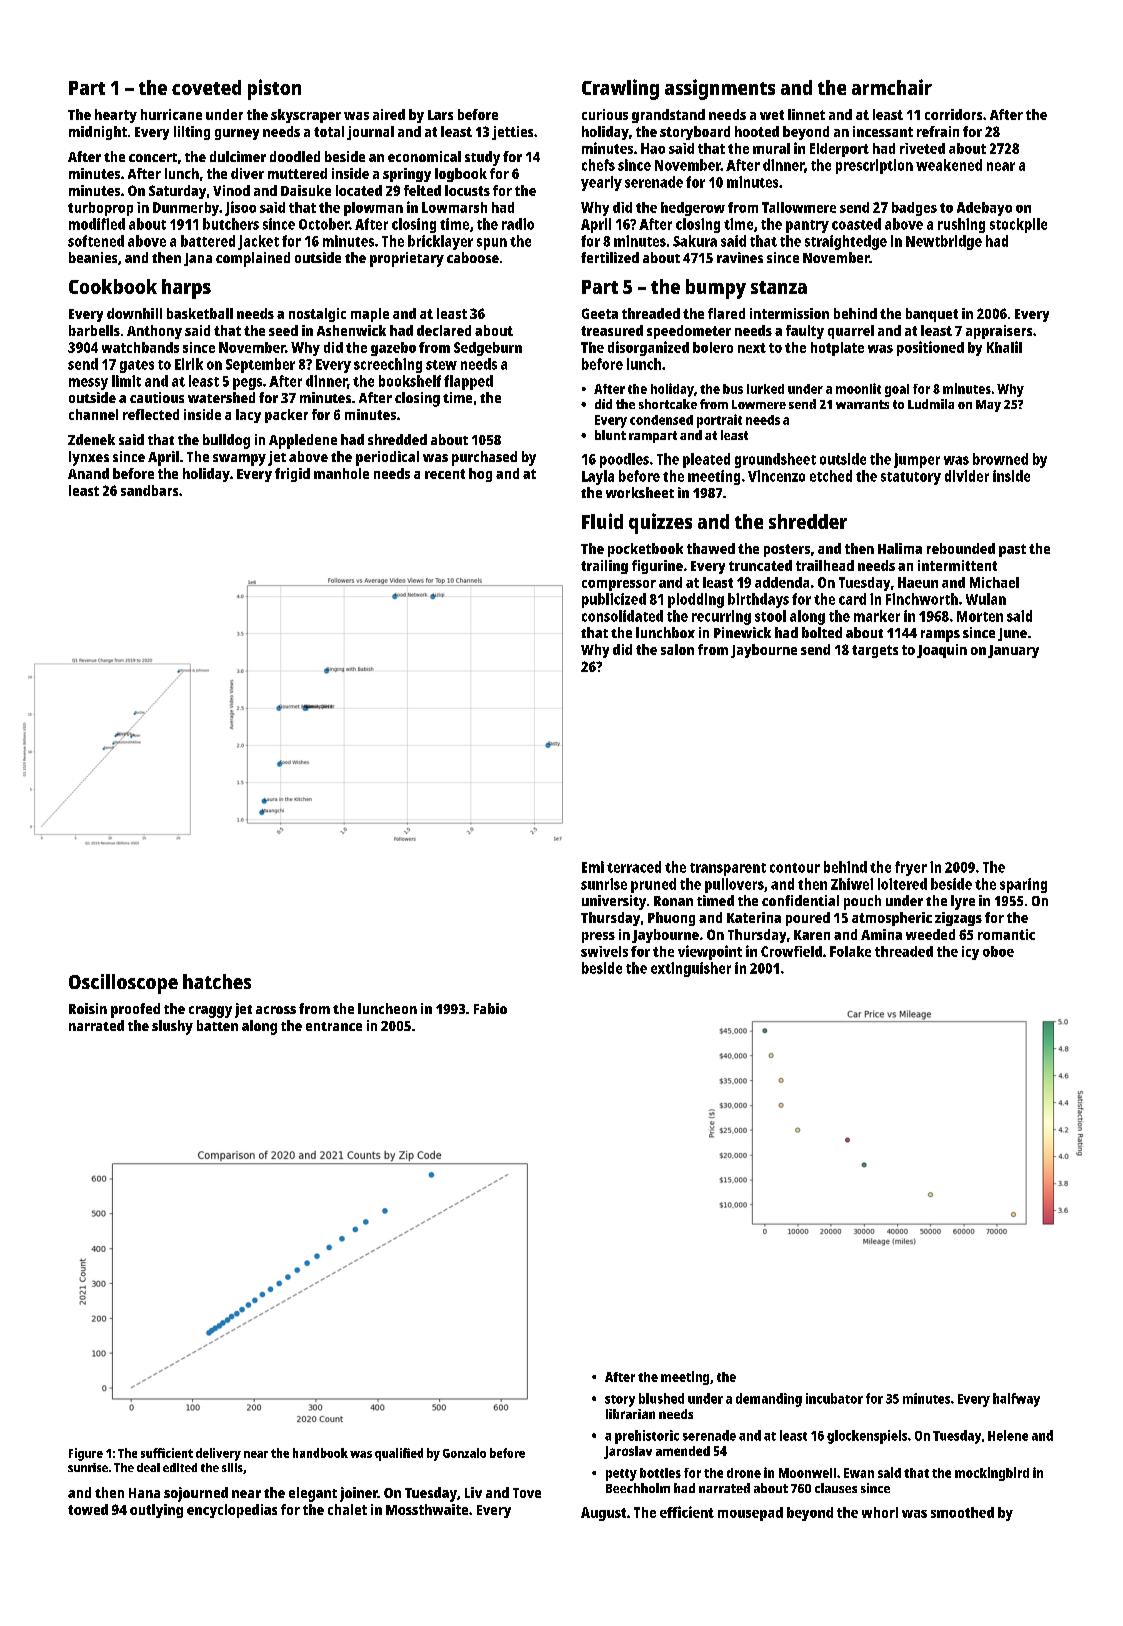 The image size is (1123, 1626). What do you see at coordinates (892, 87) in the screenshot?
I see `armchair` at bounding box center [892, 87].
